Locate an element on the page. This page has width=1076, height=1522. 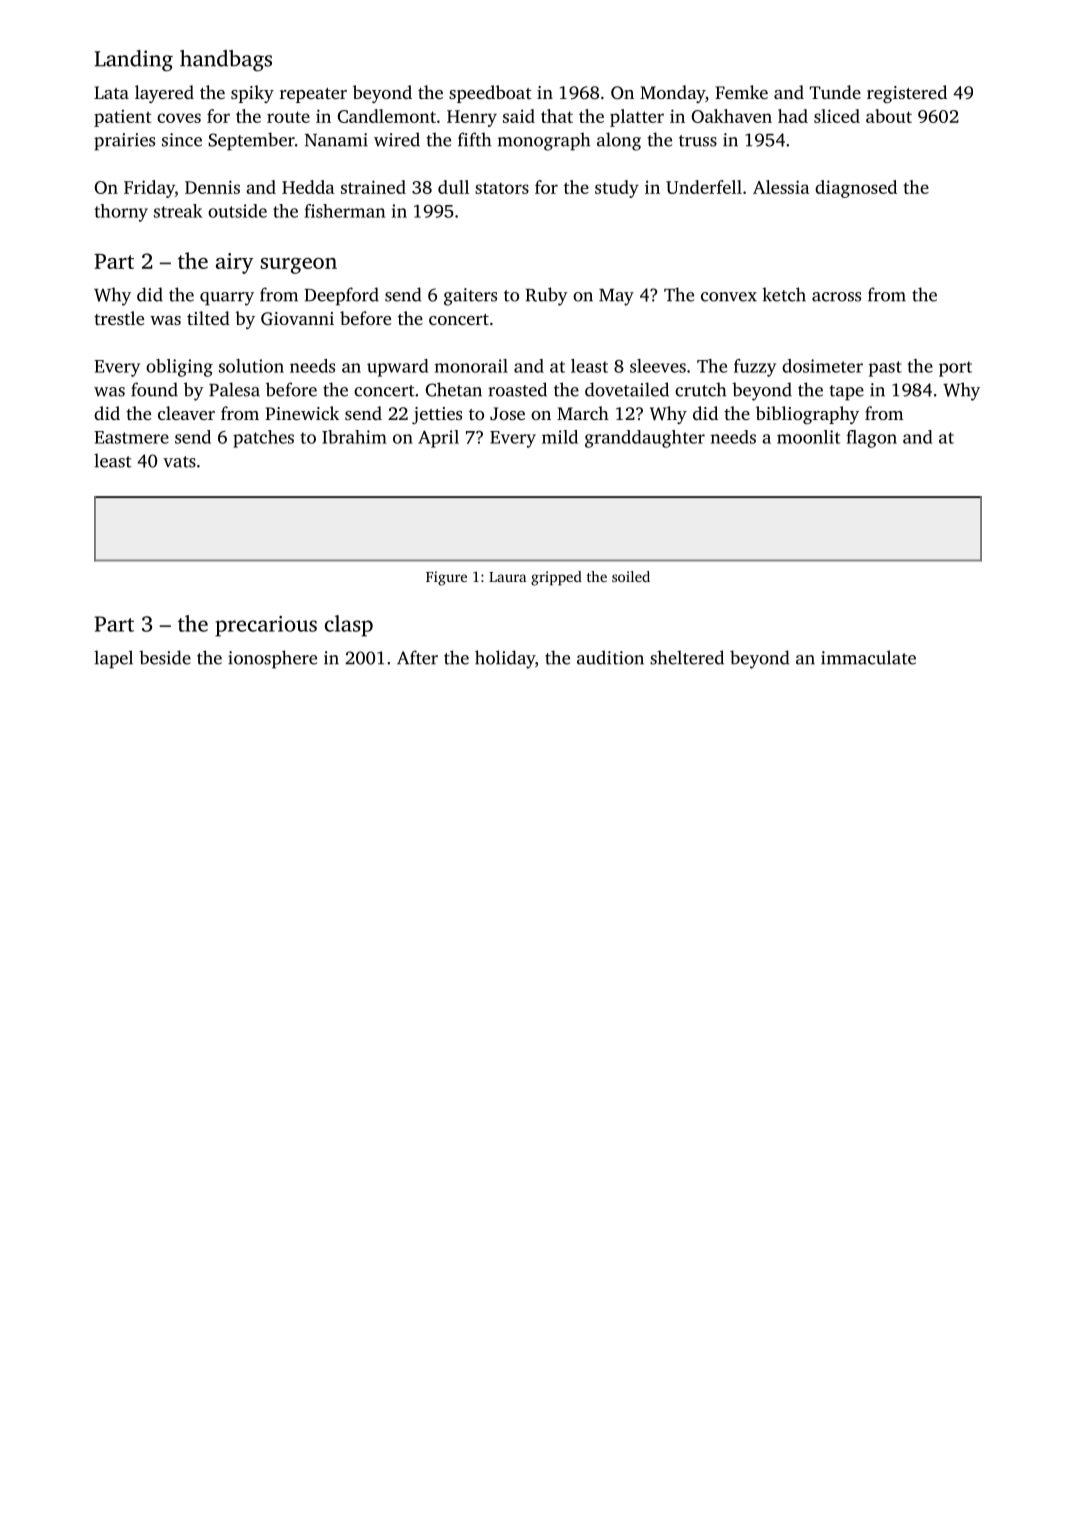
across is located at coordinates (836, 297).
